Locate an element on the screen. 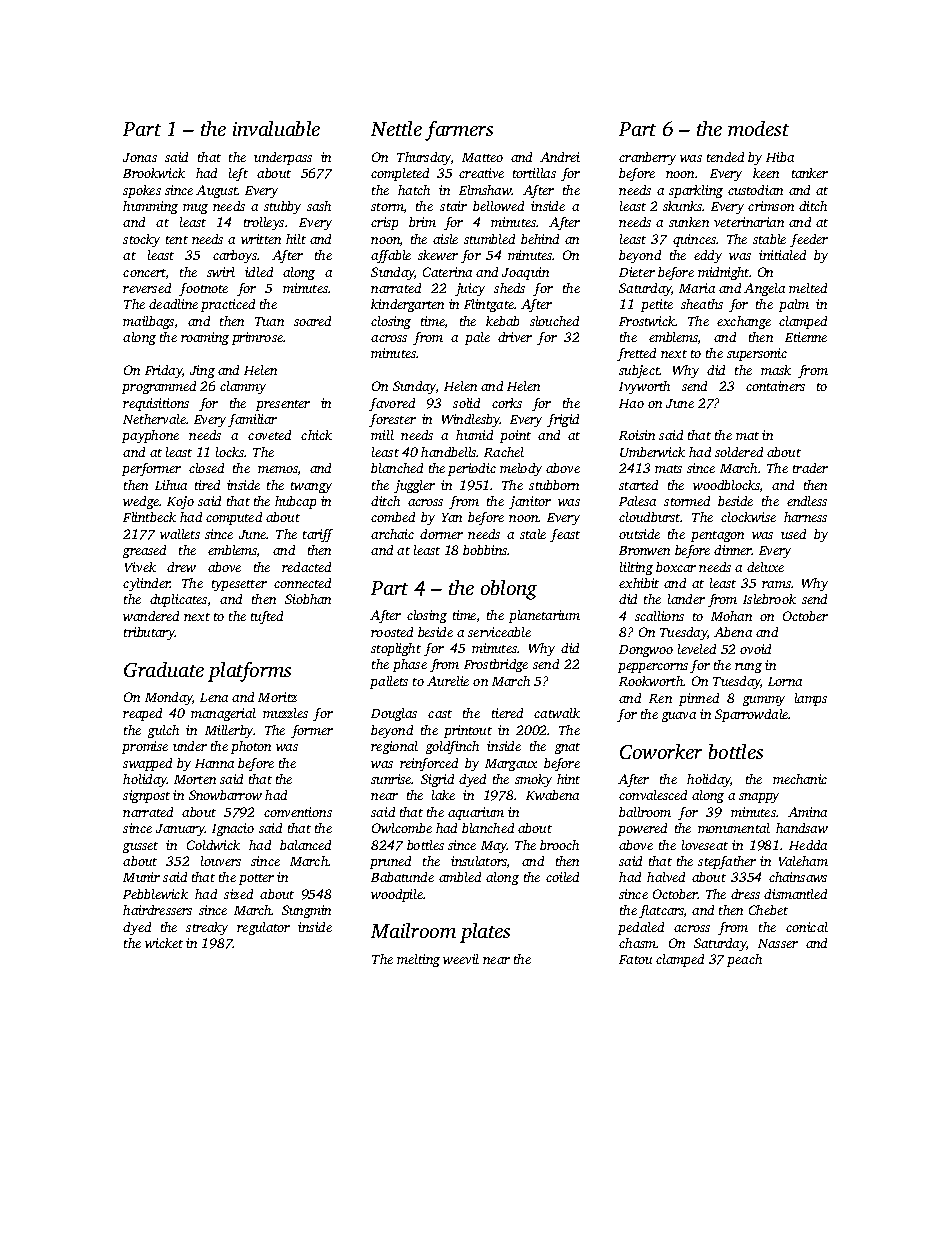 The image size is (952, 1233). driver is located at coordinates (515, 337).
